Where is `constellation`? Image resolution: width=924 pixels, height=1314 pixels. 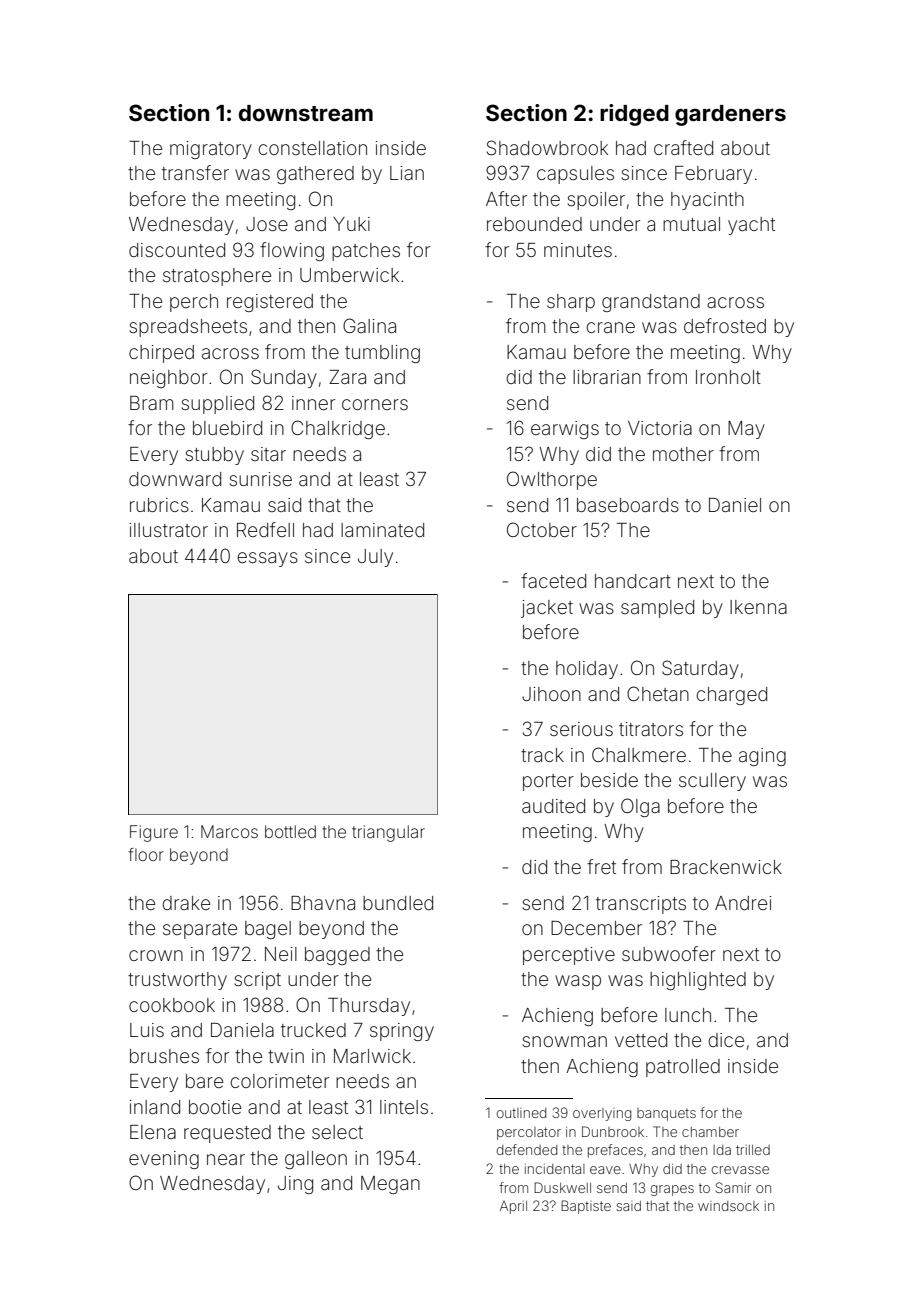 constellation is located at coordinates (312, 148).
